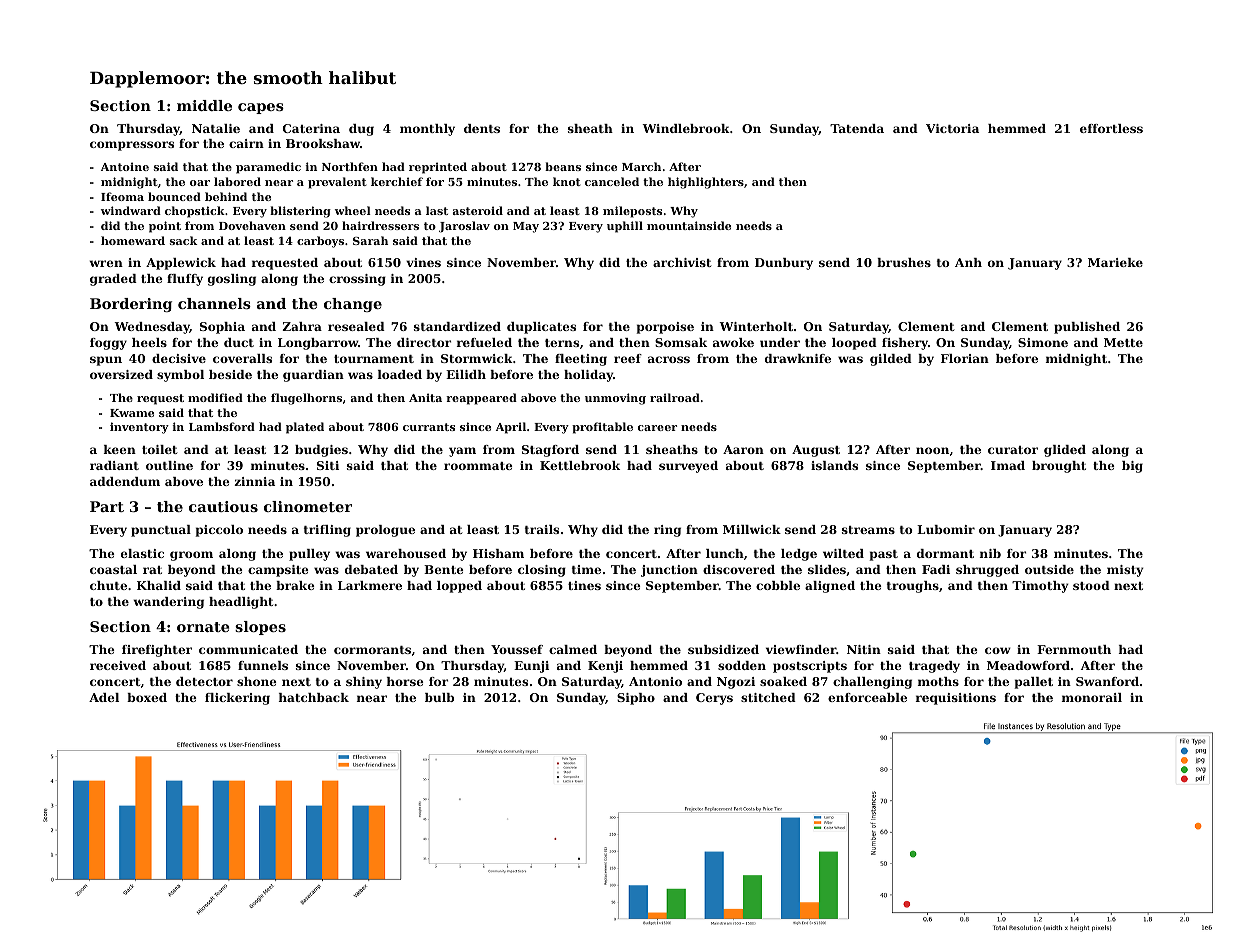  I want to click on capes, so click(261, 108).
